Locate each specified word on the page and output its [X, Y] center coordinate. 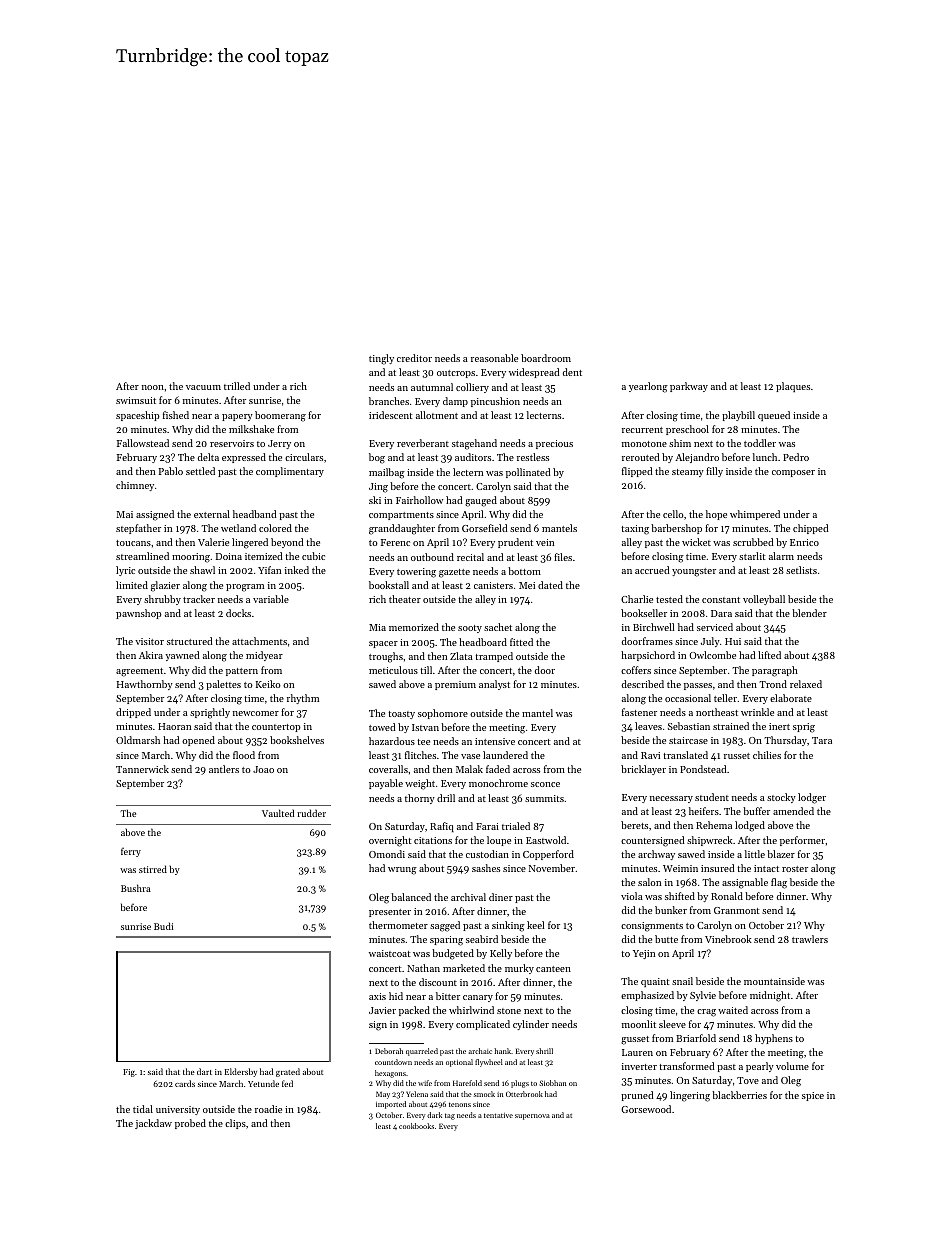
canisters [493, 585]
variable [271, 599]
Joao [263, 769]
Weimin [680, 868]
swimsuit [136, 400]
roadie [268, 1109]
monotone [644, 444]
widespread [534, 373]
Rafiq [442, 827]
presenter [390, 913]
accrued [652, 570]
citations [433, 840]
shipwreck [710, 841]
